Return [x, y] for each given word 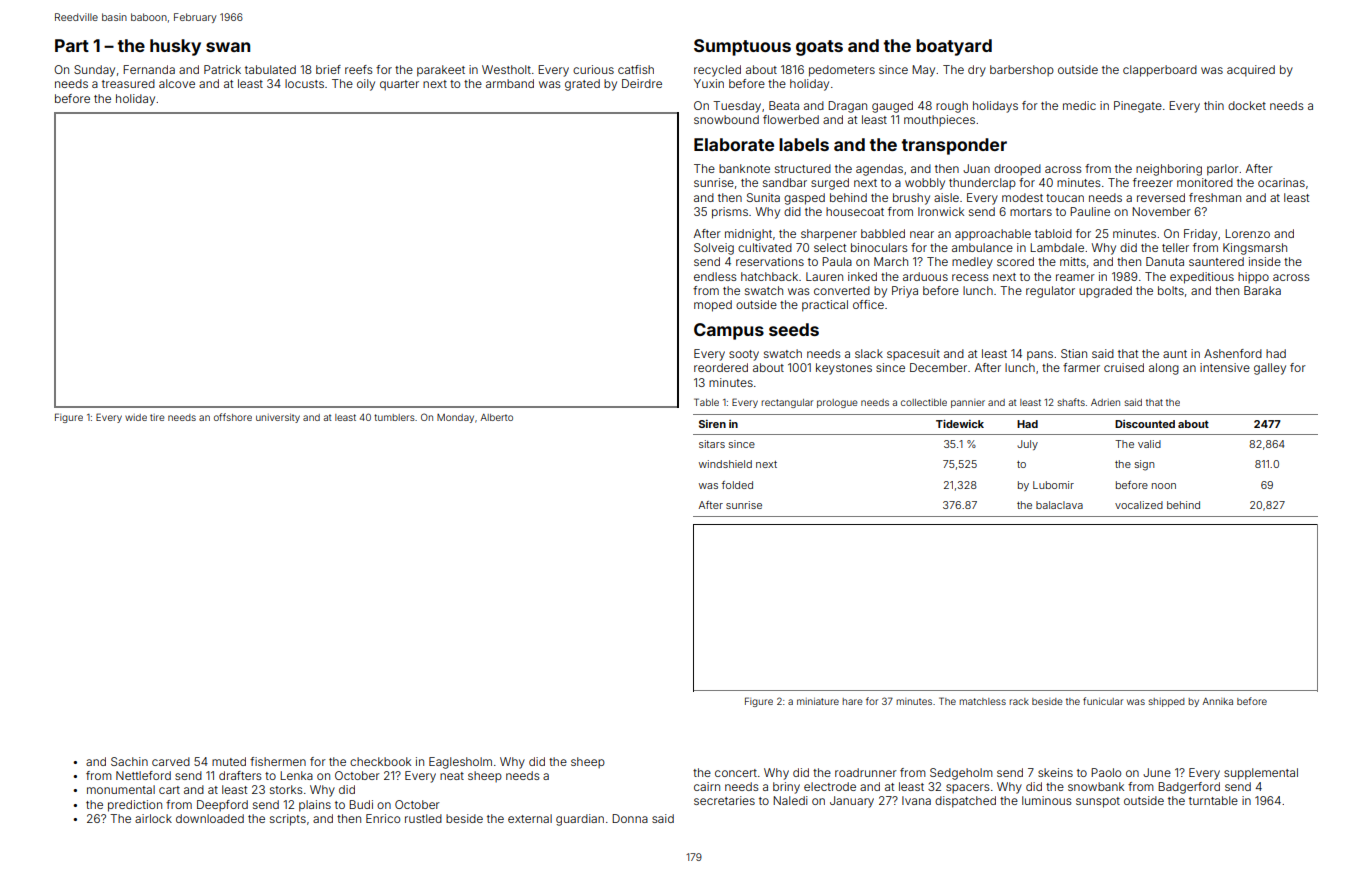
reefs [359, 69]
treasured [128, 83]
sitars [712, 444]
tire [157, 417]
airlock [153, 818]
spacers [968, 788]
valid [1149, 444]
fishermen [278, 761]
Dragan [847, 107]
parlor [1223, 170]
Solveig [714, 249]
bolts [1171, 290]
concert [736, 773]
